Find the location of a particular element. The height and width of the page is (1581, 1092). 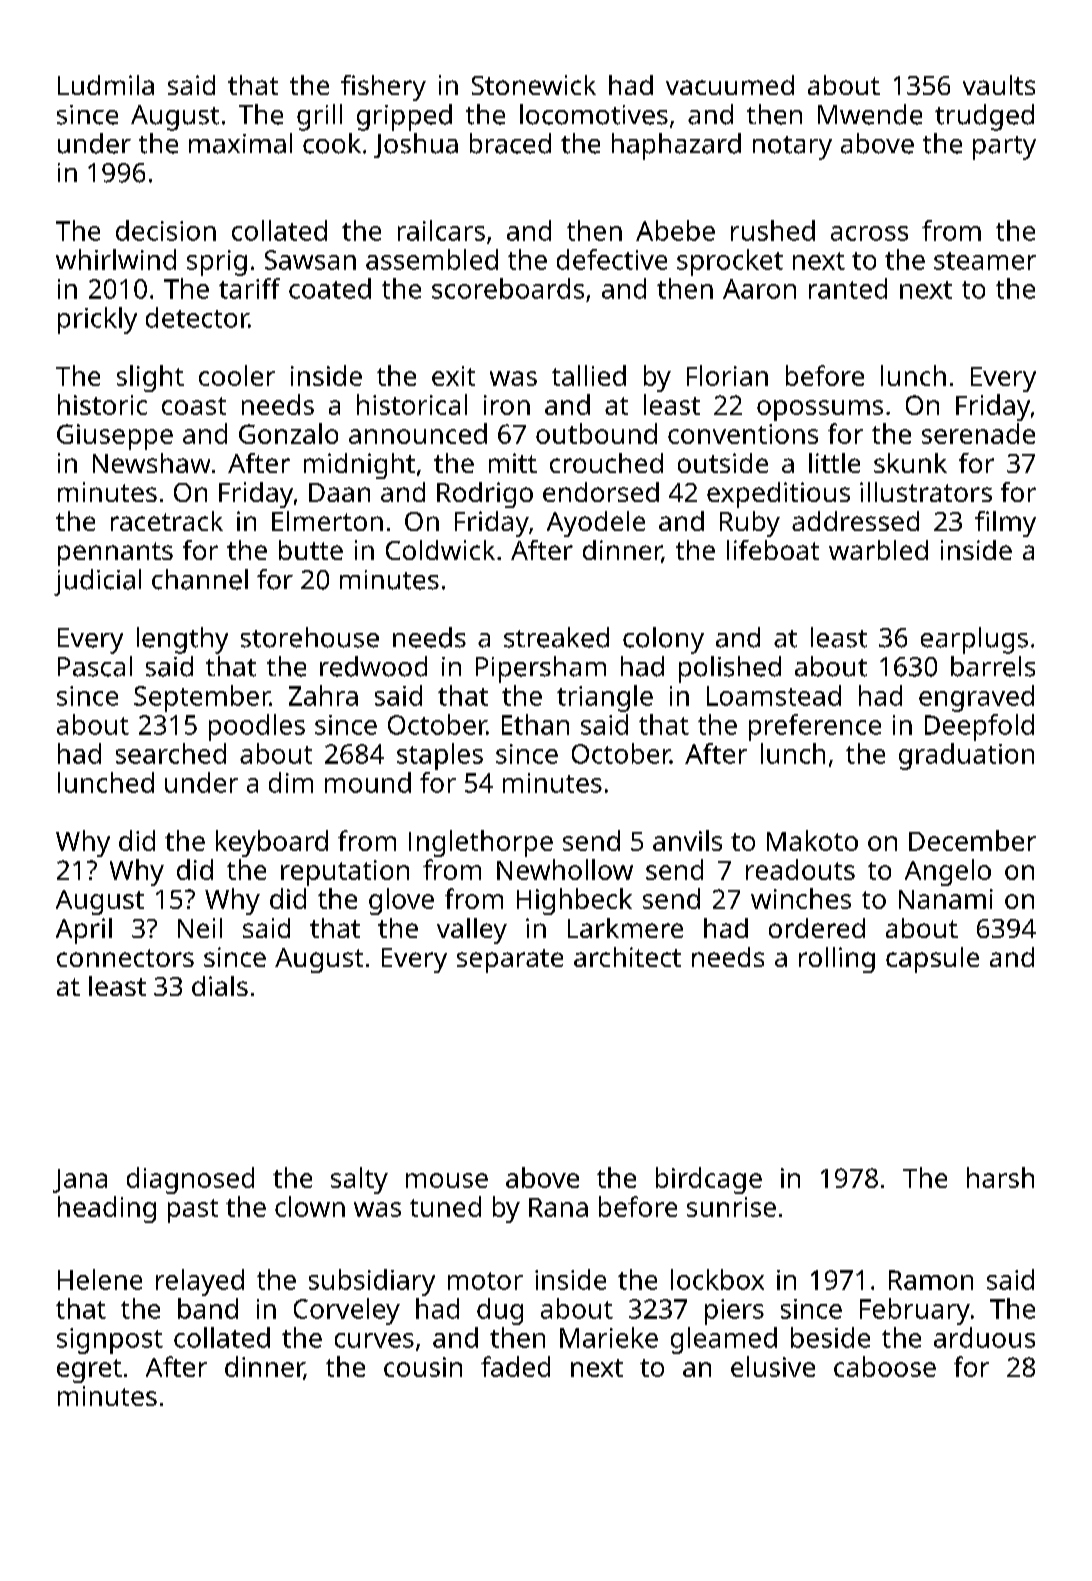

egret is located at coordinates (89, 1371).
